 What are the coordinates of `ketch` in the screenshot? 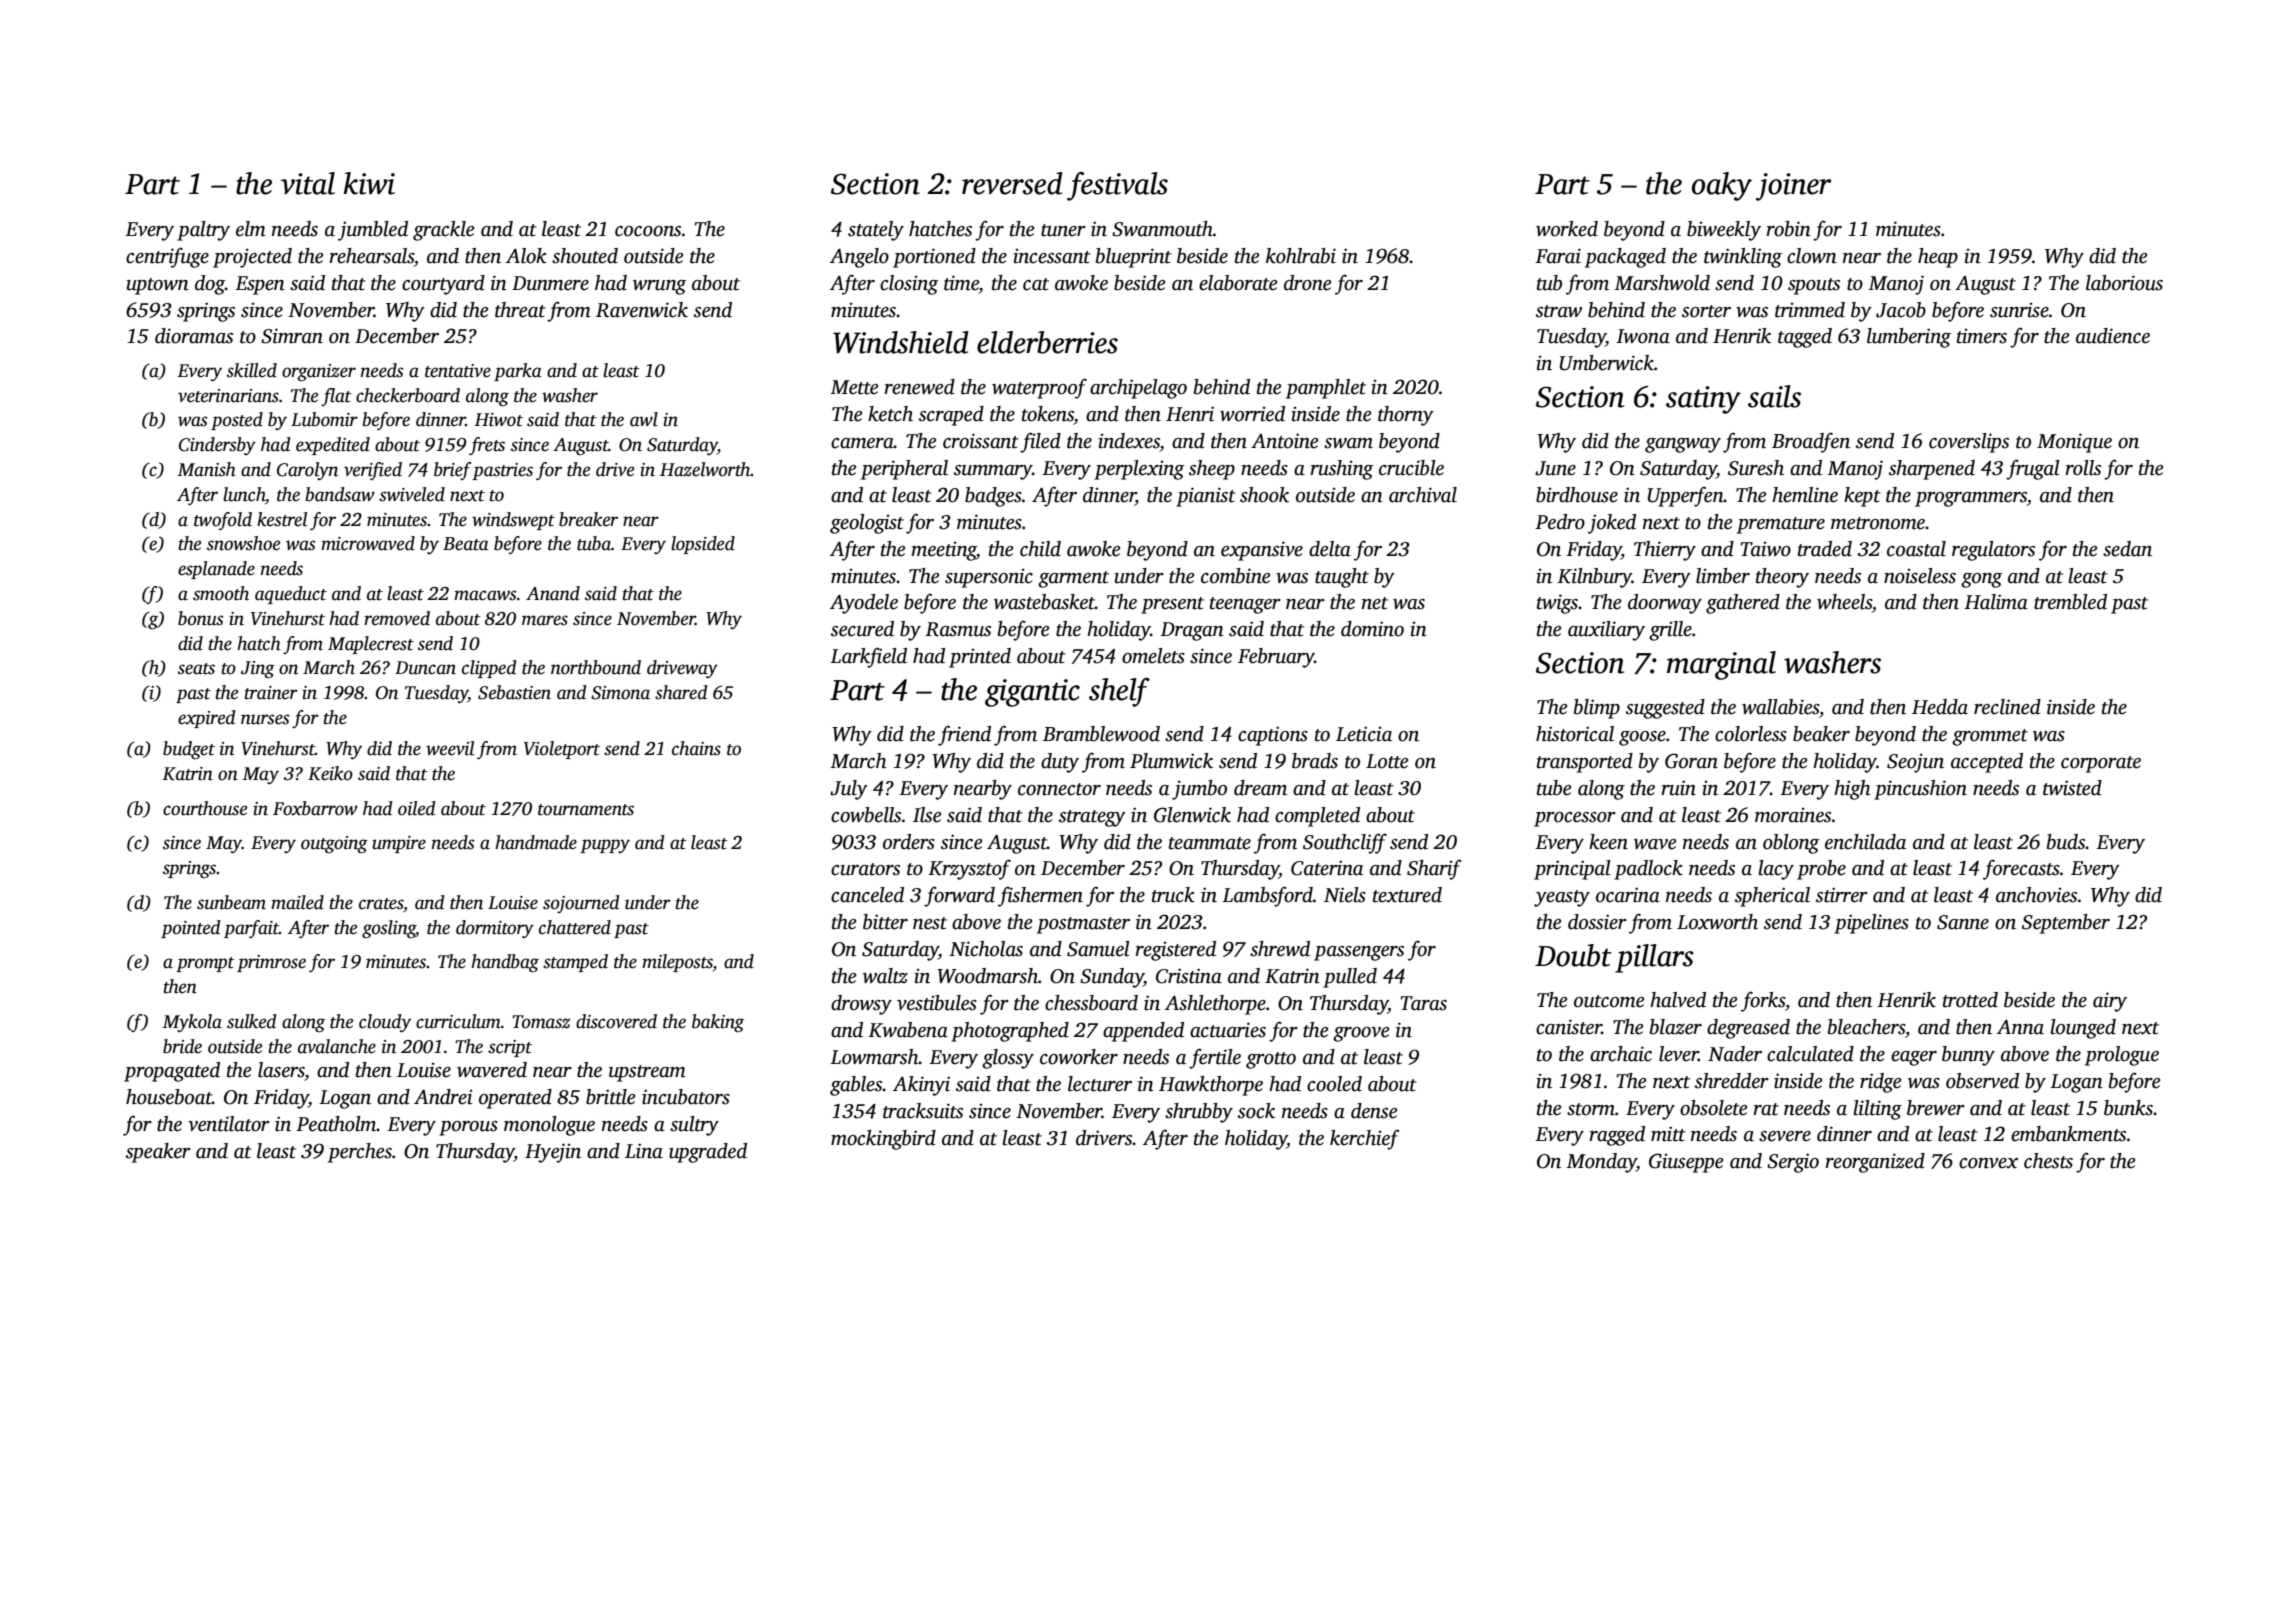 It's located at (890, 414).
